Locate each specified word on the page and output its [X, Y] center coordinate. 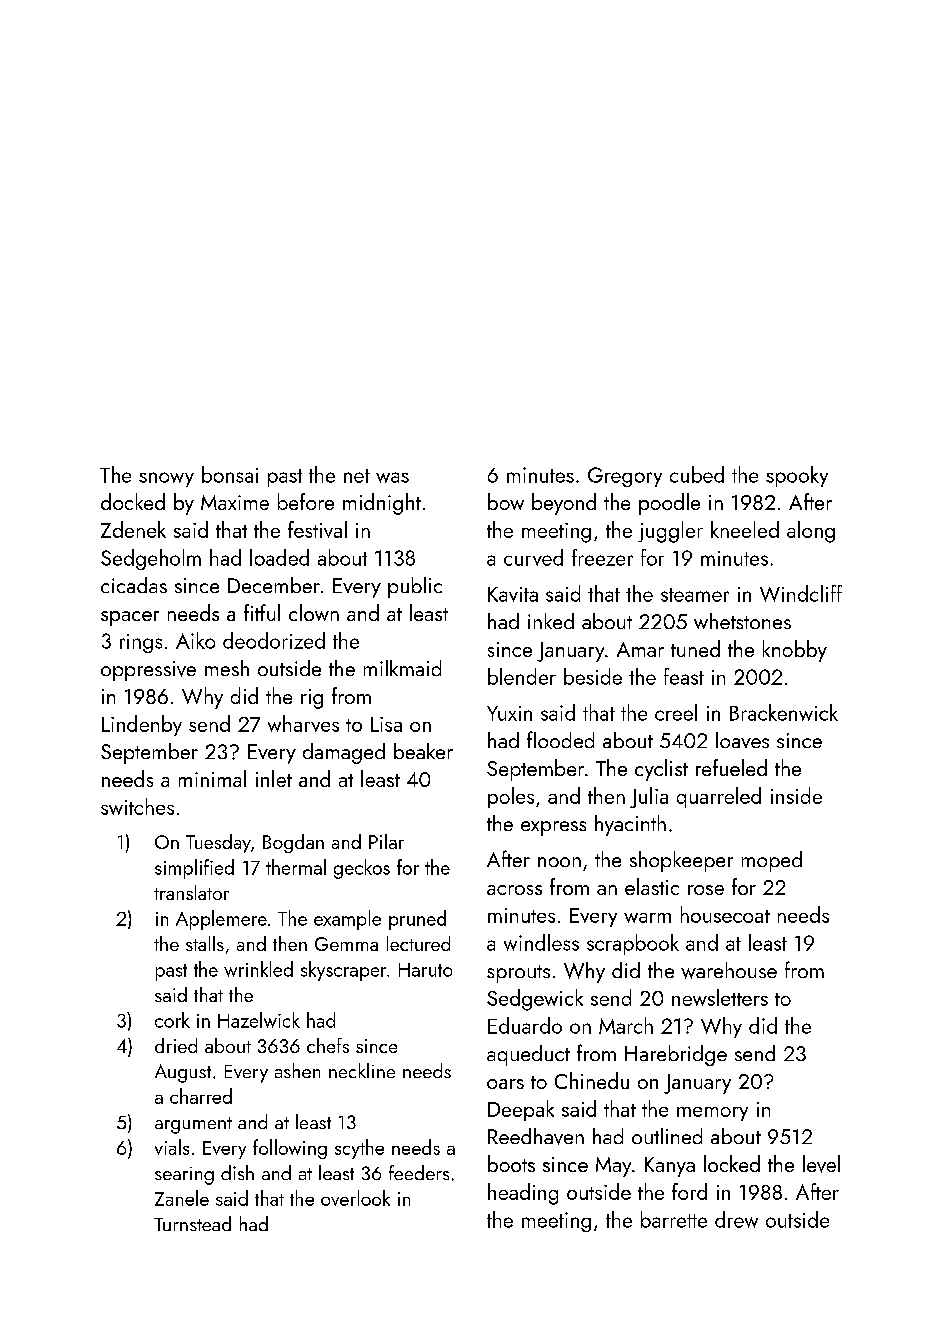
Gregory [625, 477]
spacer [130, 618]
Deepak [521, 1110]
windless [541, 942]
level [821, 1164]
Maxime [235, 502]
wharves [303, 723]
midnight [382, 504]
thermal [296, 867]
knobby [795, 651]
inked [551, 621]
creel [676, 712]
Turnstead [192, 1223]
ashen [297, 1070]
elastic [652, 886]
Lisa [386, 724]
